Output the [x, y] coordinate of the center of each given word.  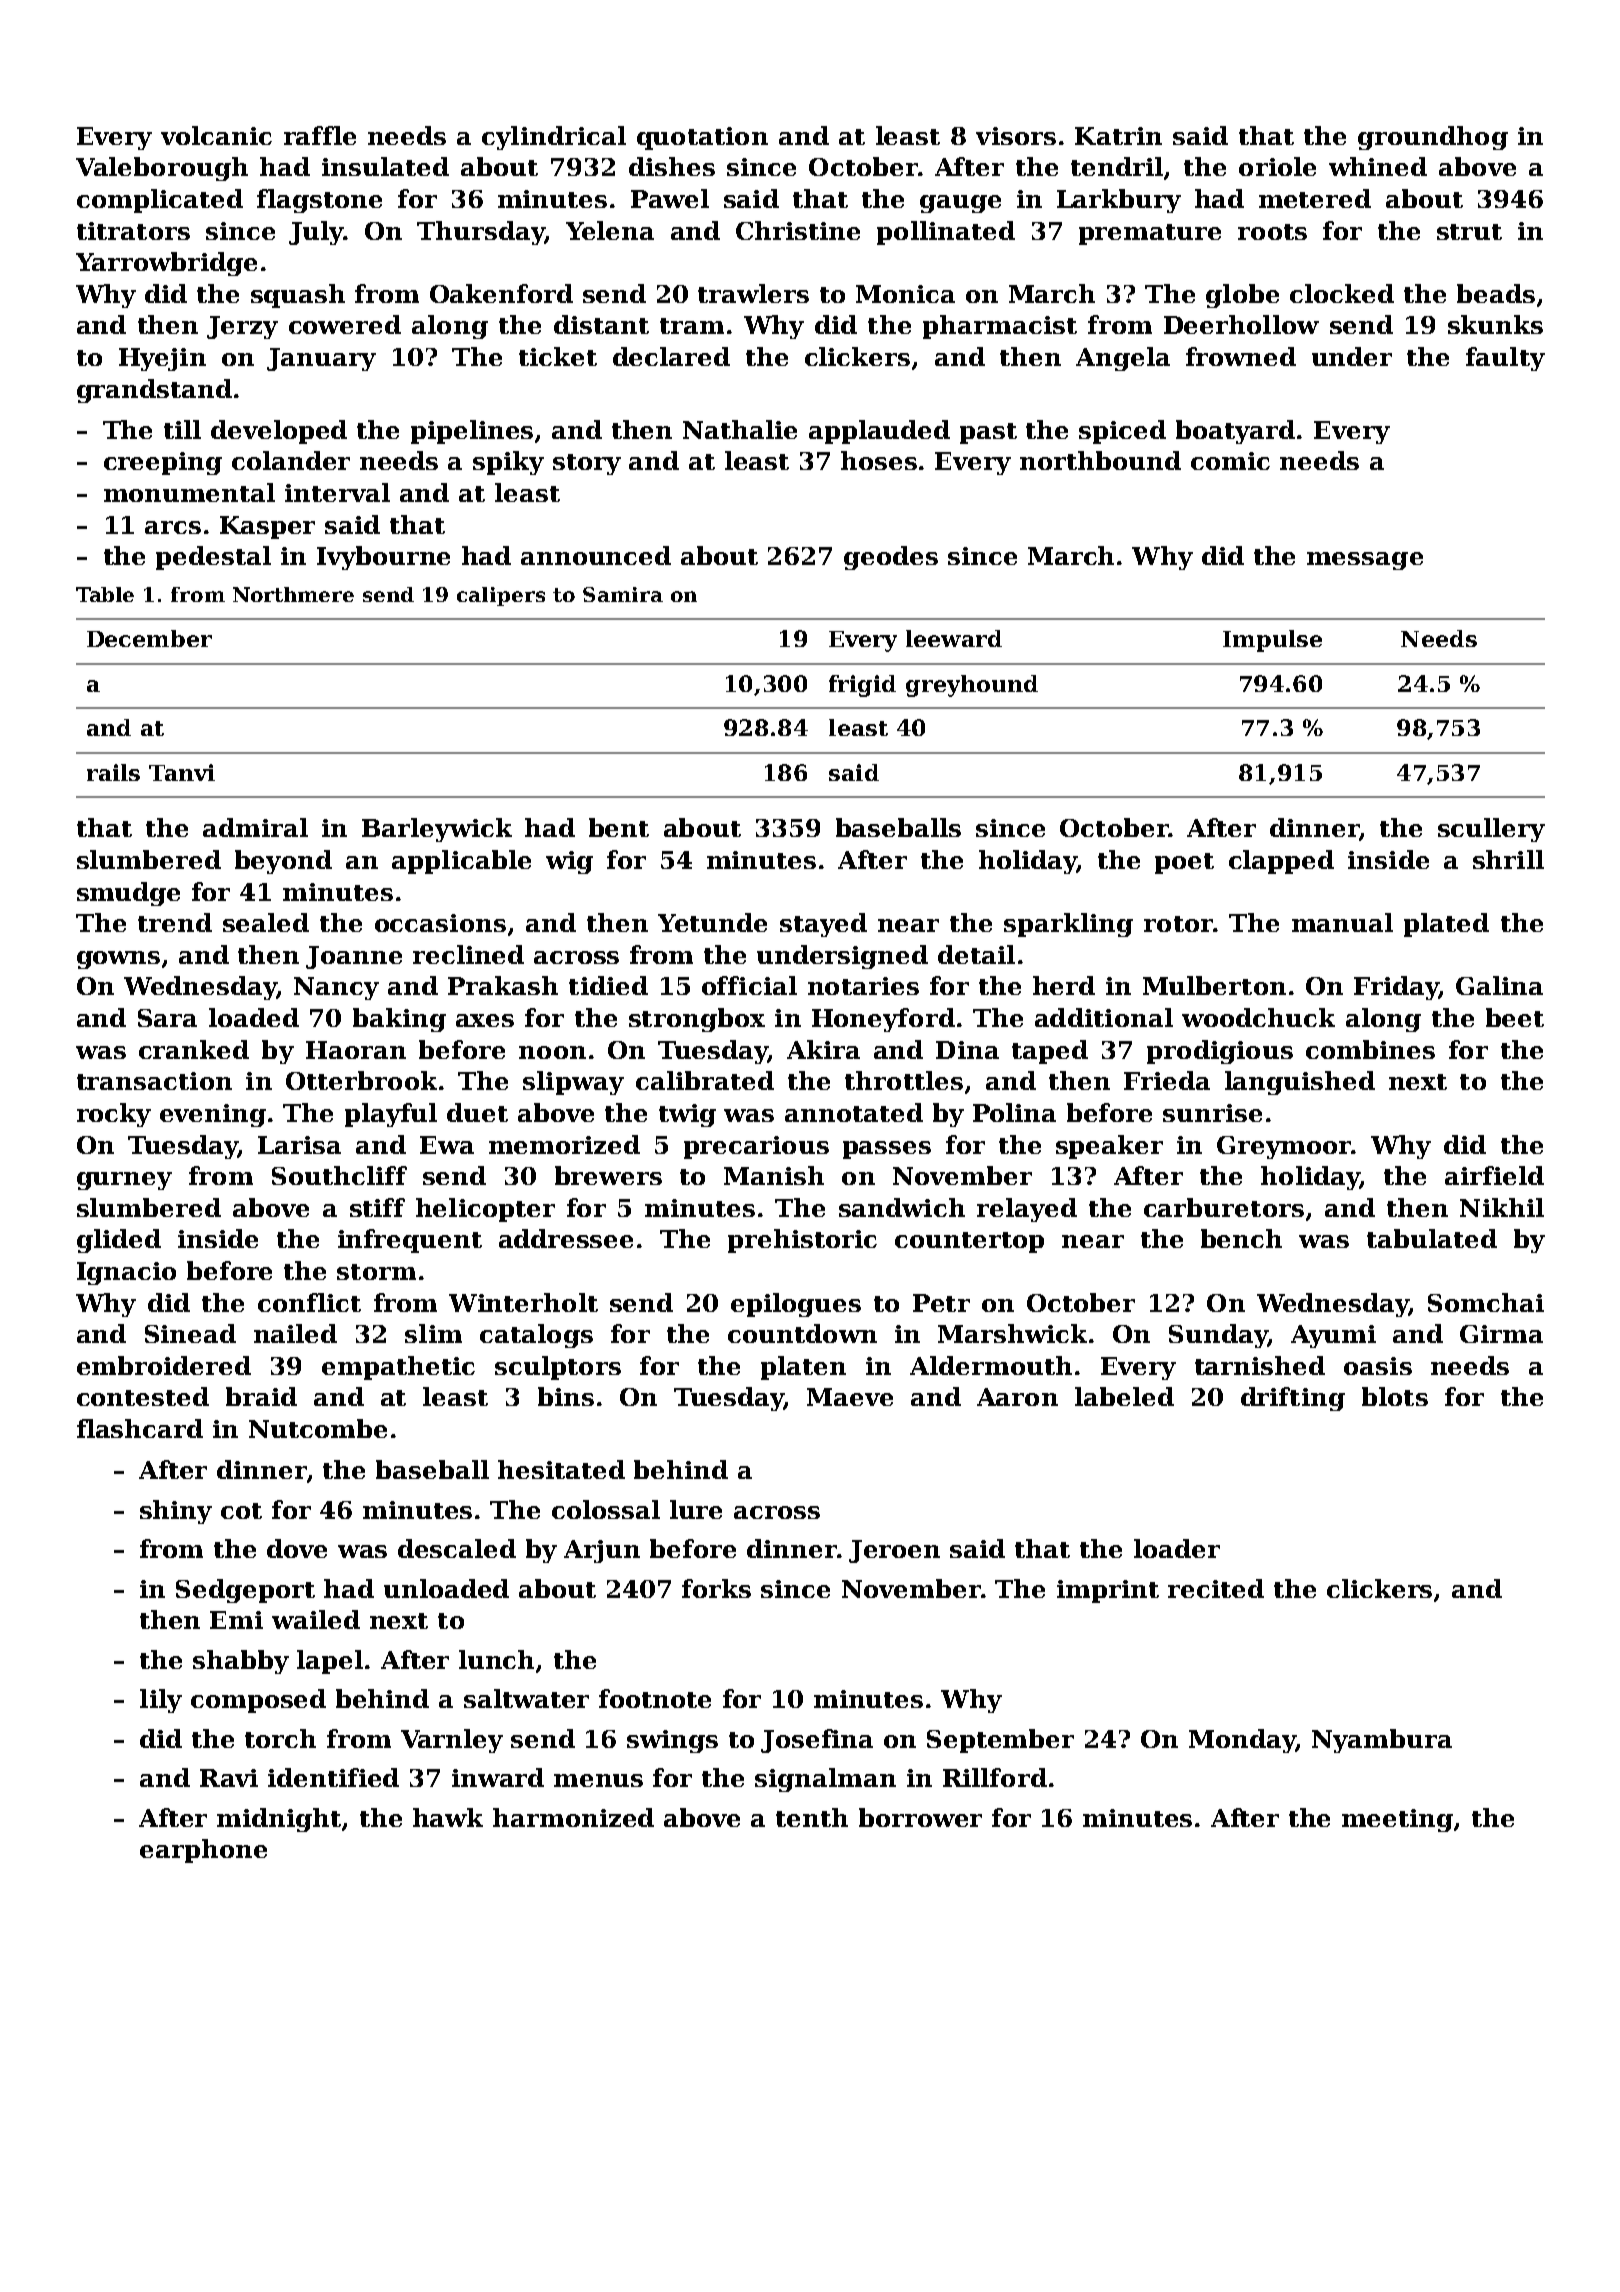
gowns [118, 960]
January [321, 359]
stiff [377, 1207]
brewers [608, 1175]
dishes [672, 166]
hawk [448, 1817]
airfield [1494, 1175]
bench [1241, 1238]
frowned [1241, 356]
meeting [1397, 1820]
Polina [1014, 1112]
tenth [812, 1817]
